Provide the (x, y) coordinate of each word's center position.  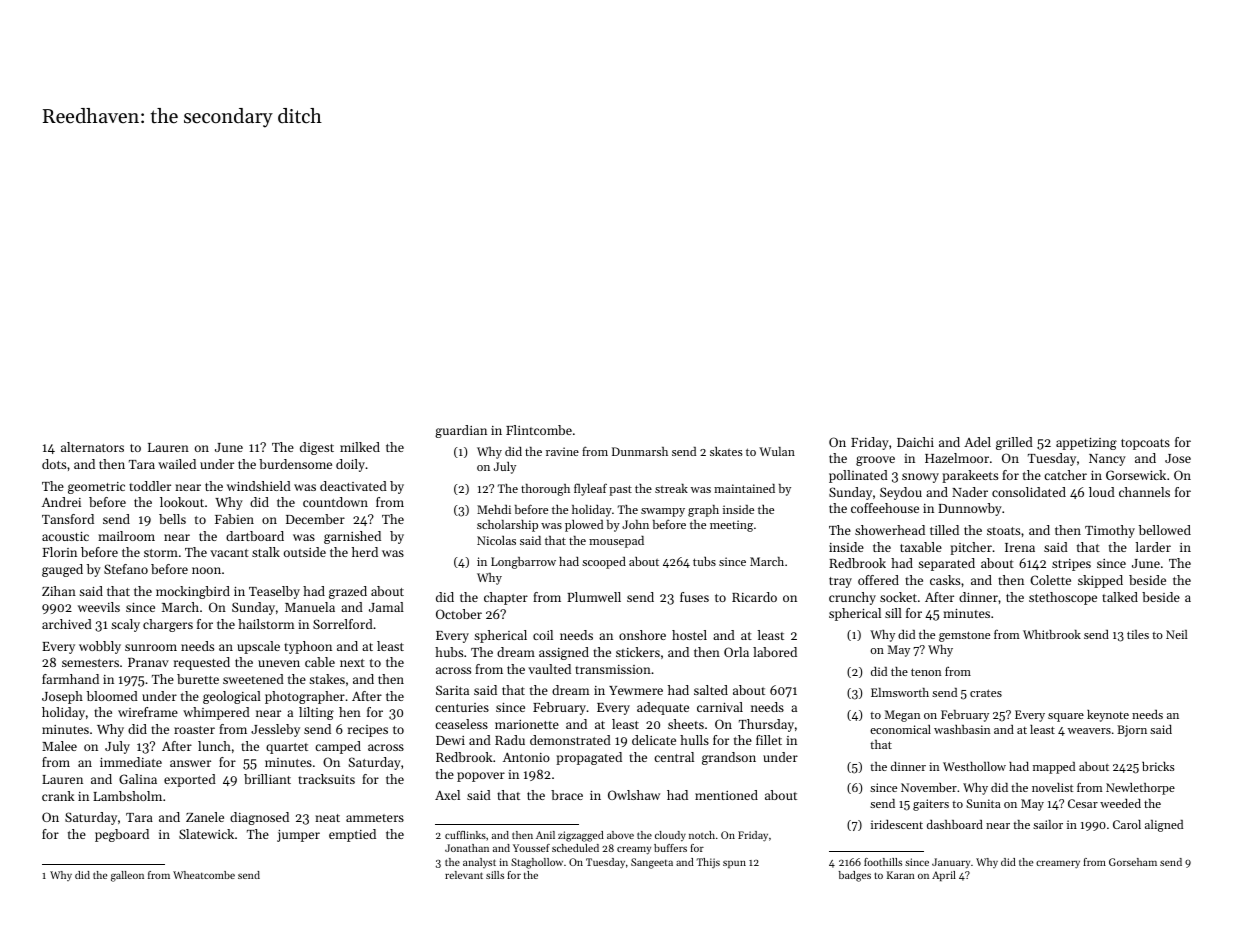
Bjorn (1132, 731)
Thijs (708, 863)
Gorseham (1133, 862)
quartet (287, 748)
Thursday (766, 725)
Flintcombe (539, 430)
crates (986, 693)
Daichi (915, 442)
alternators (92, 447)
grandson (729, 758)
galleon (127, 876)
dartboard (255, 536)
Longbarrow (523, 563)
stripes (1071, 565)
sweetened (253, 679)
